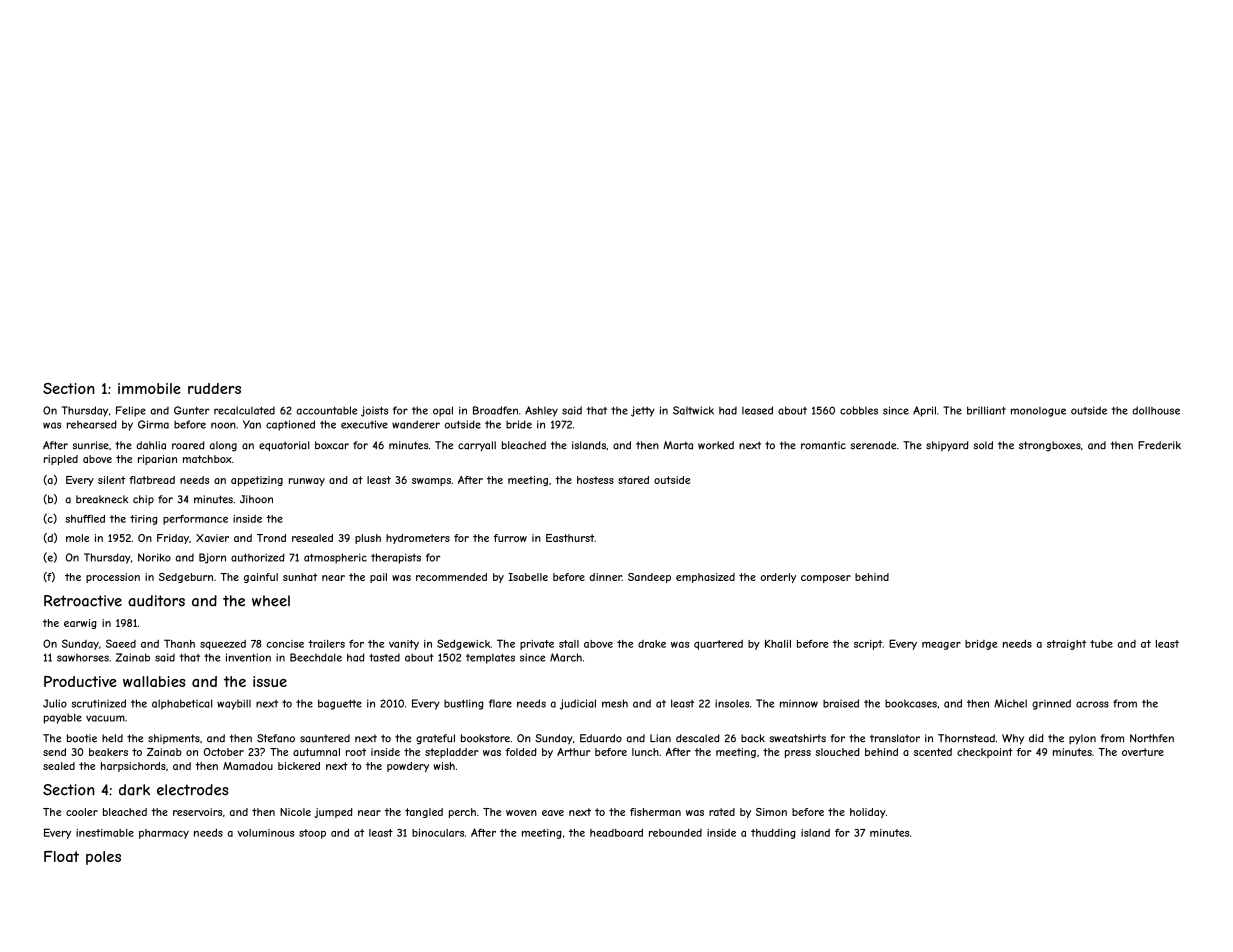  What do you see at coordinates (1101, 644) in the document?
I see `tube` at bounding box center [1101, 644].
